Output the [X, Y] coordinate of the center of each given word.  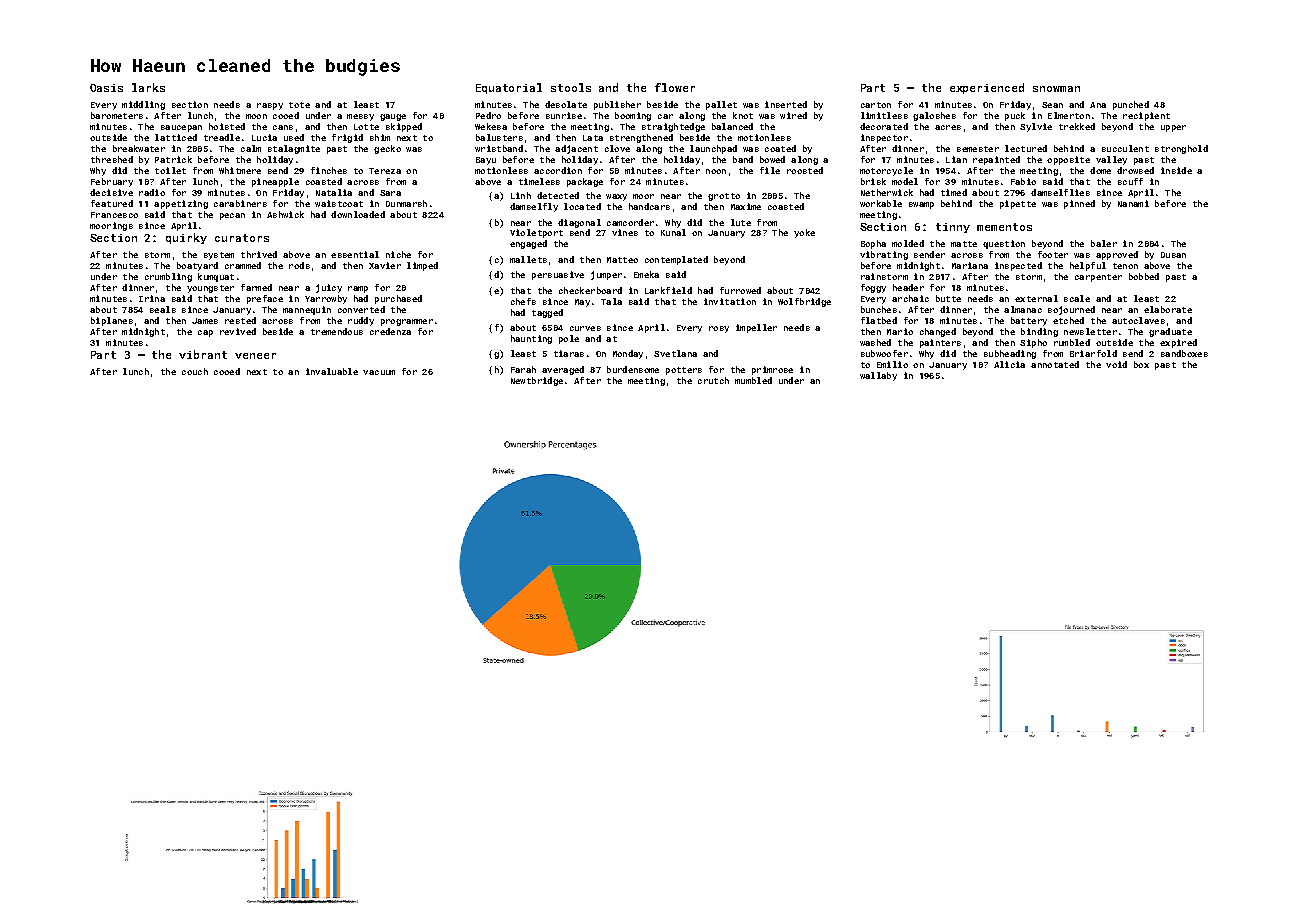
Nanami [1133, 203]
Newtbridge [537, 381]
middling [143, 105]
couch [195, 371]
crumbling [168, 277]
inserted [786, 104]
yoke [804, 233]
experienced [987, 88]
